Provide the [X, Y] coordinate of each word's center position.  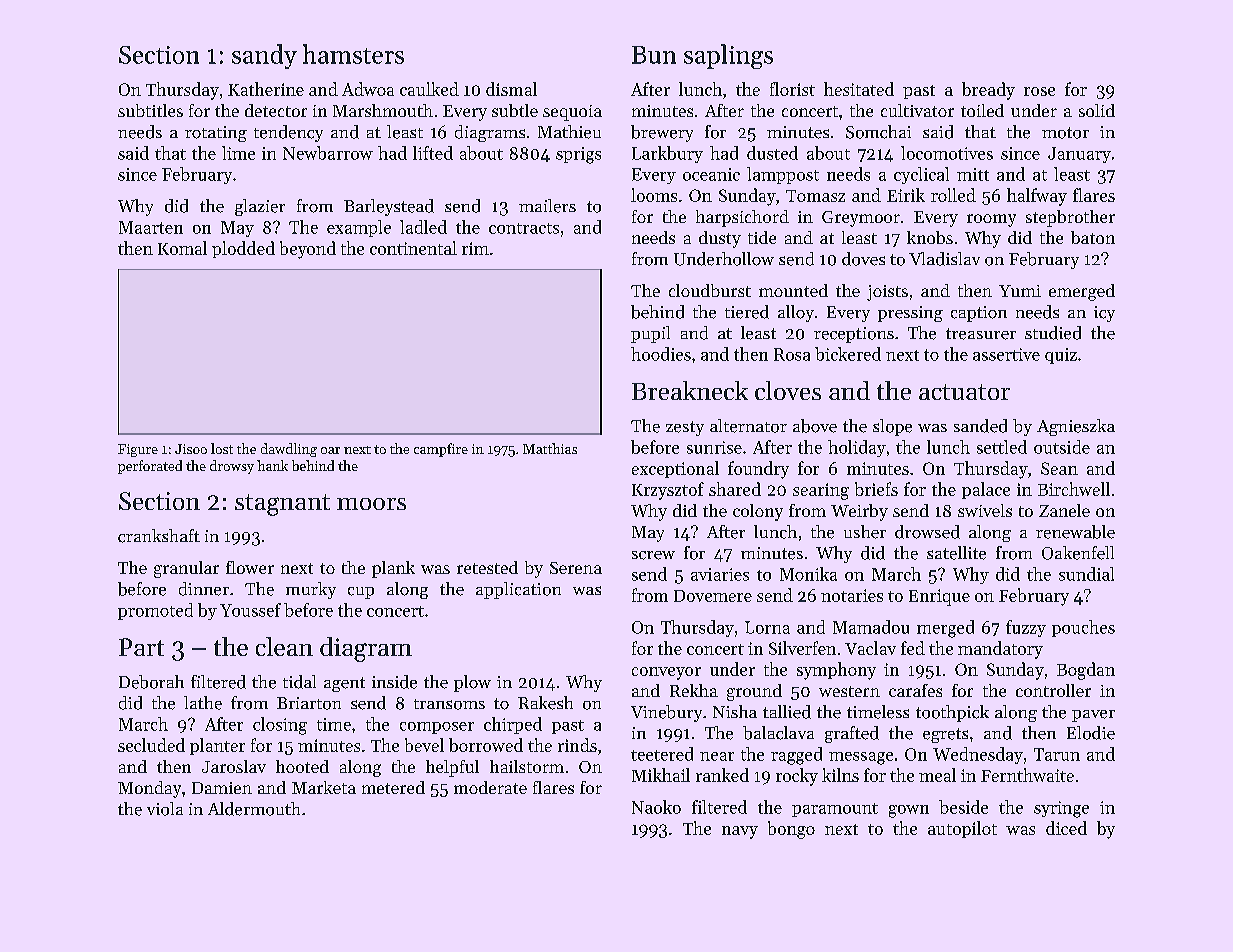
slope [892, 427]
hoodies [661, 354]
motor [1065, 133]
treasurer [981, 334]
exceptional [675, 469]
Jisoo [191, 449]
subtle [515, 110]
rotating [216, 134]
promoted [155, 611]
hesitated [859, 89]
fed [913, 648]
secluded [151, 745]
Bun [654, 55]
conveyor [666, 673]
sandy [264, 56]
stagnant [282, 505]
